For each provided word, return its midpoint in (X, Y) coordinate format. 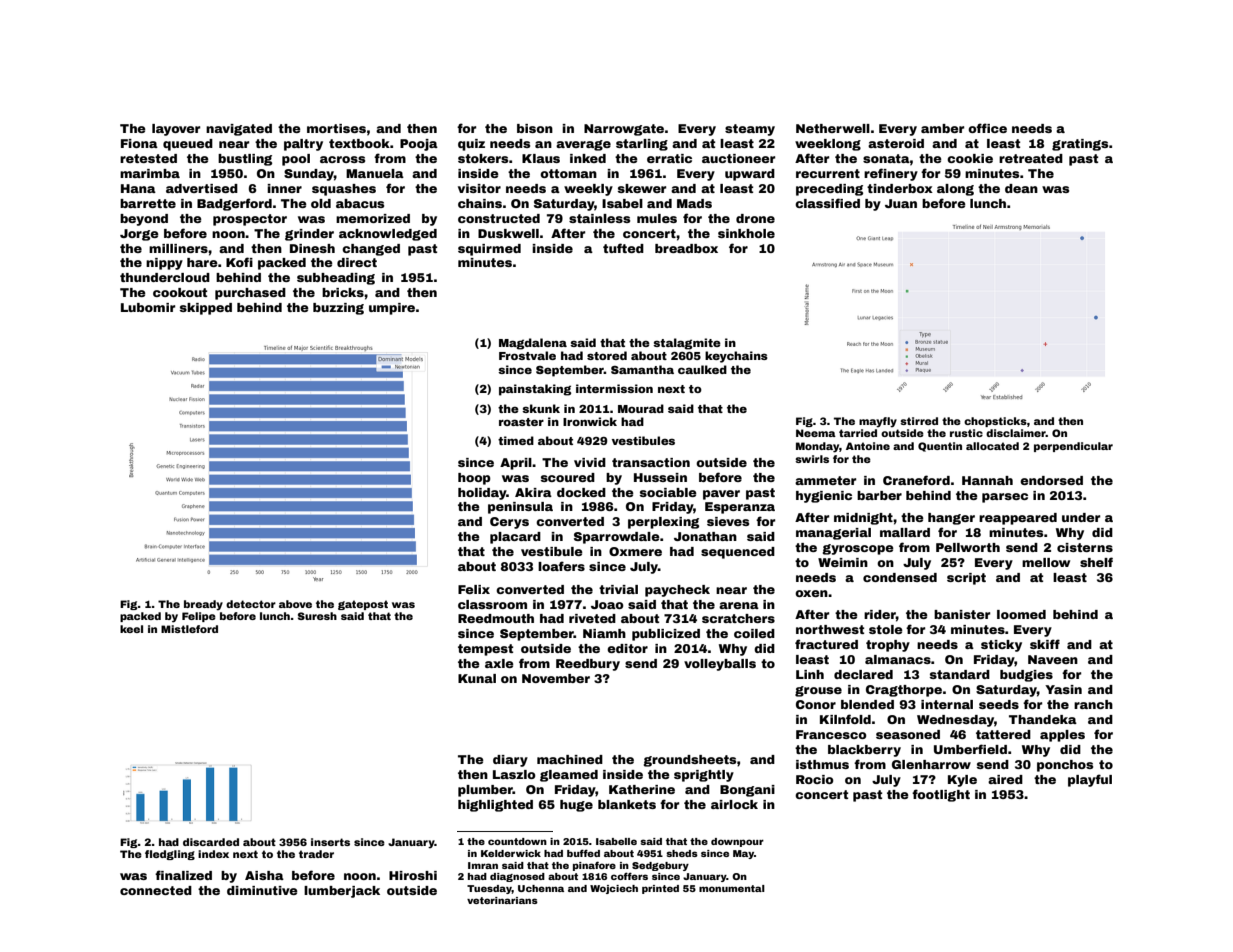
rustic (966, 433)
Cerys (509, 523)
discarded (211, 842)
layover (176, 130)
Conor (816, 704)
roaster (521, 422)
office (987, 128)
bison (535, 128)
